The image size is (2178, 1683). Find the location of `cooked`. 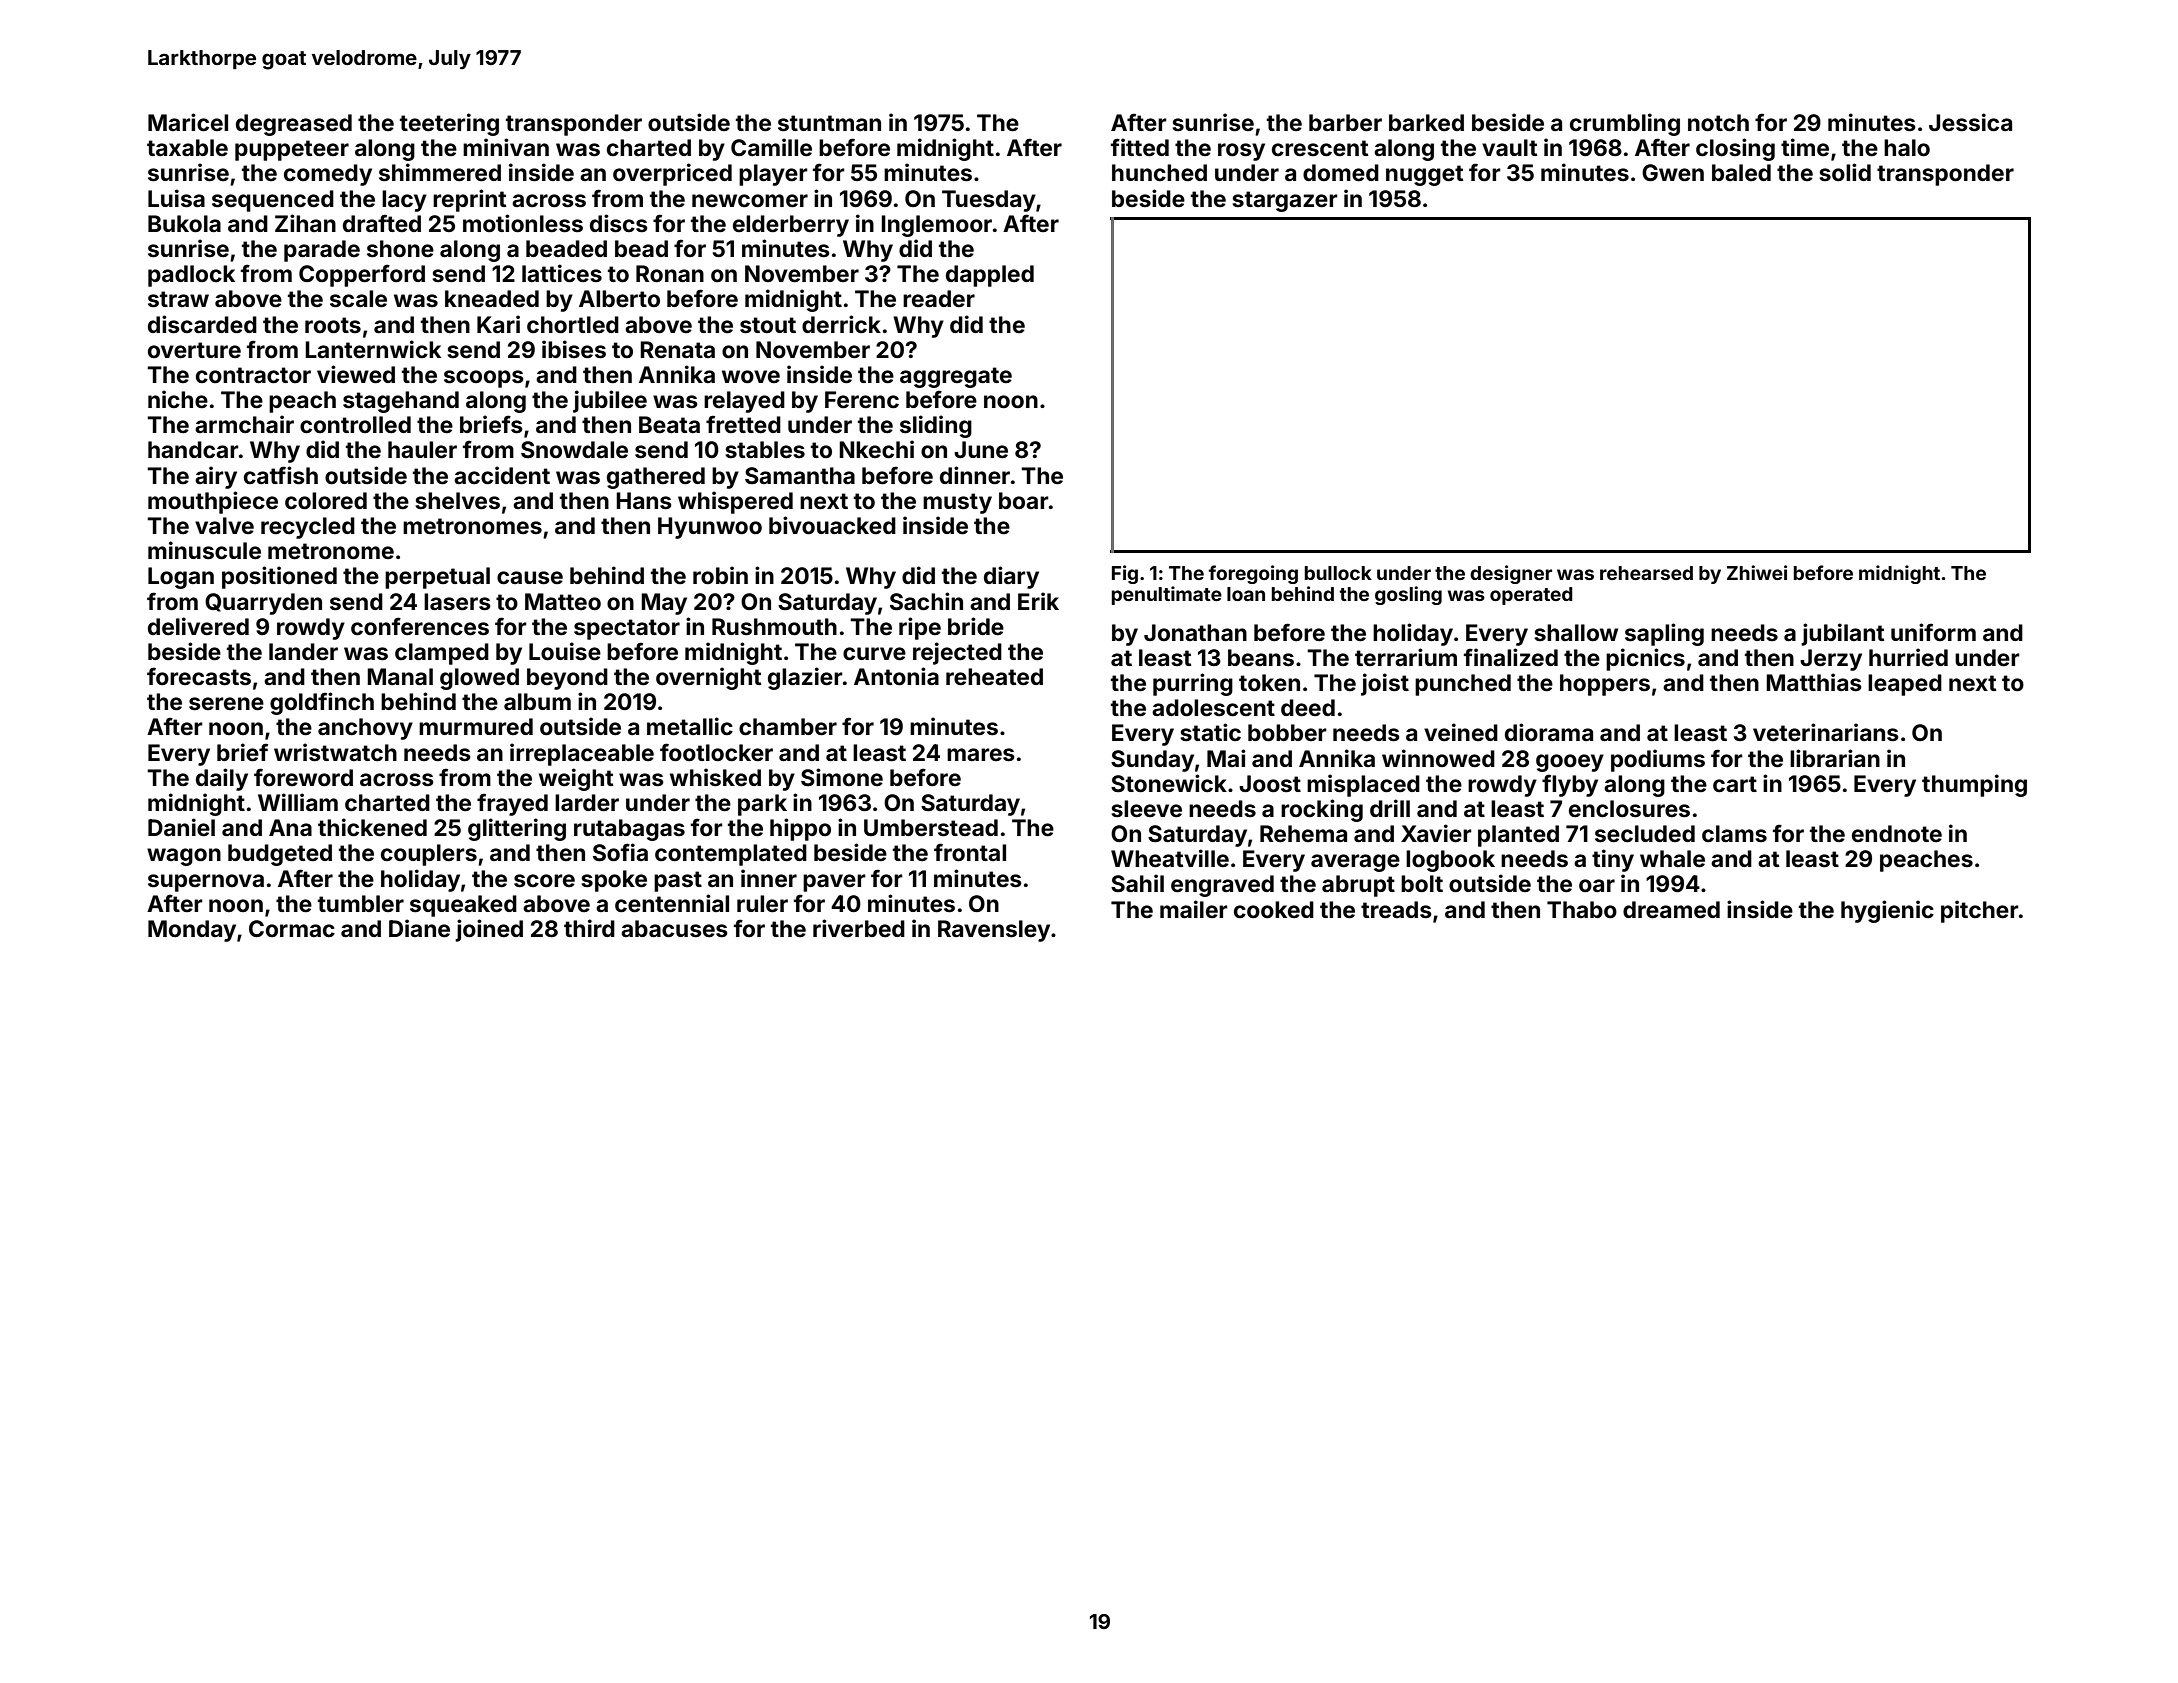

cooked is located at coordinates (1274, 910).
